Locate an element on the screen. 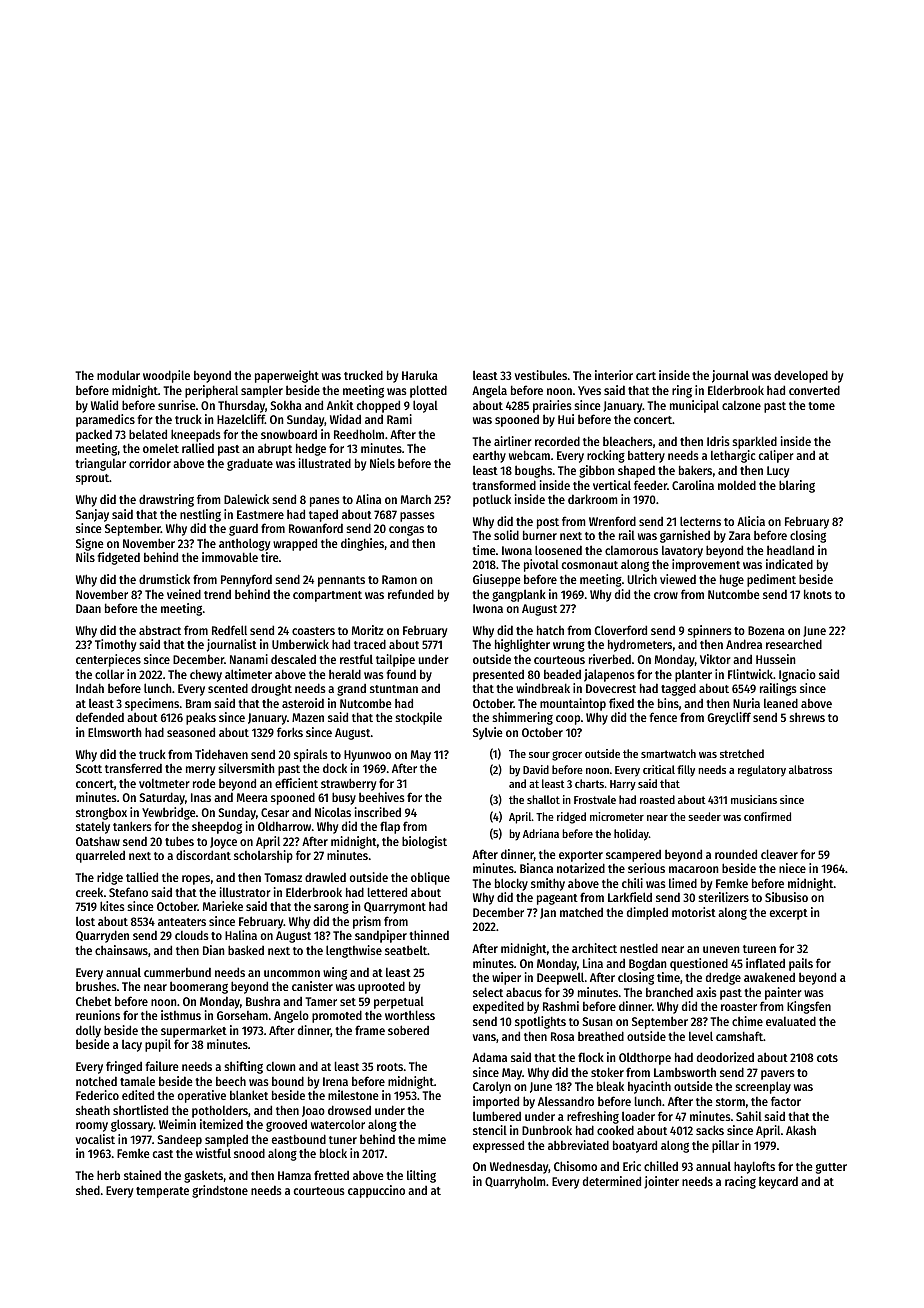 The width and height of the screenshot is (924, 1308). scented is located at coordinates (228, 688).
